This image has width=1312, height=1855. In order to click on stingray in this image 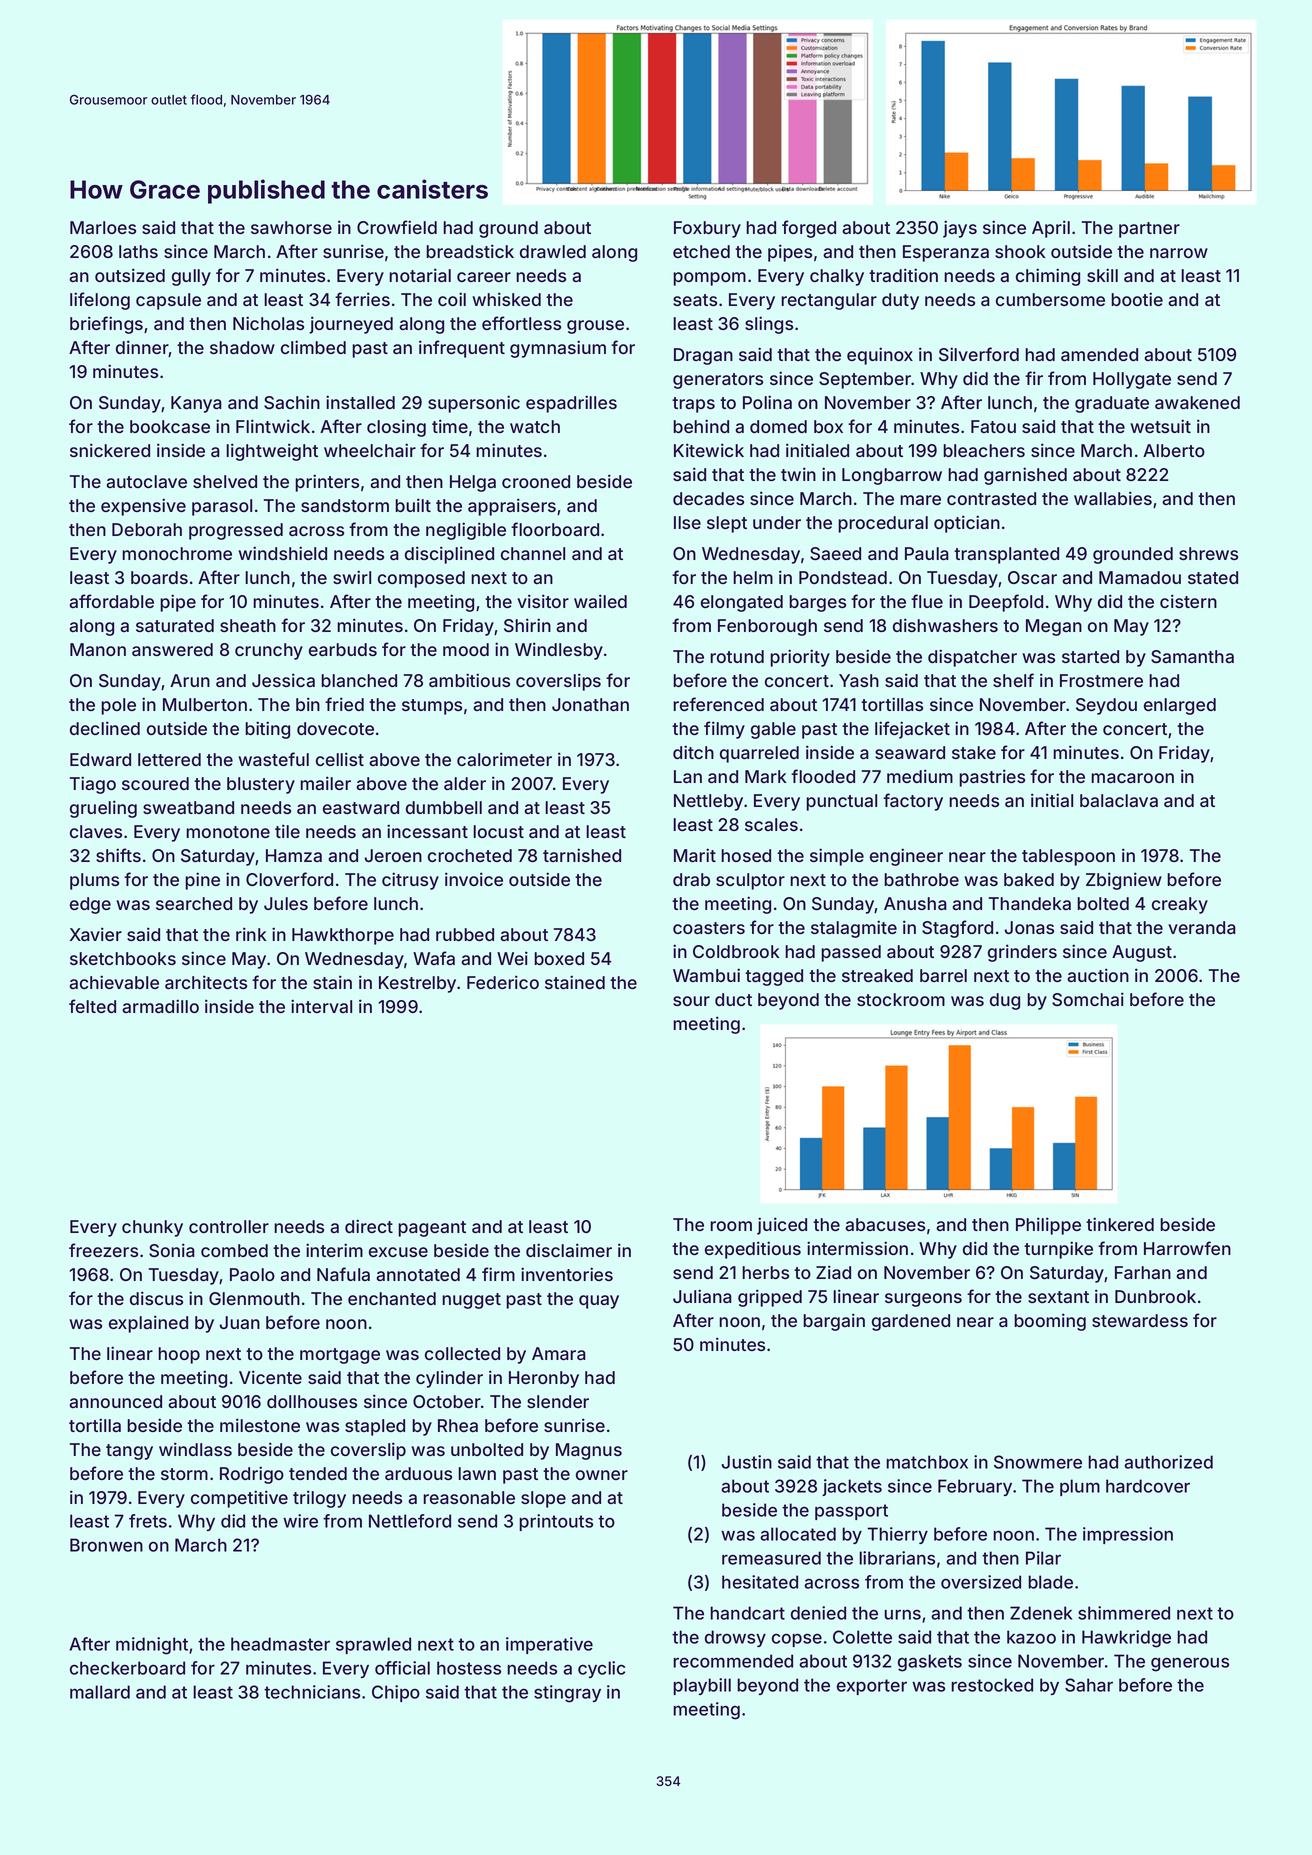, I will do `click(567, 1694)`.
